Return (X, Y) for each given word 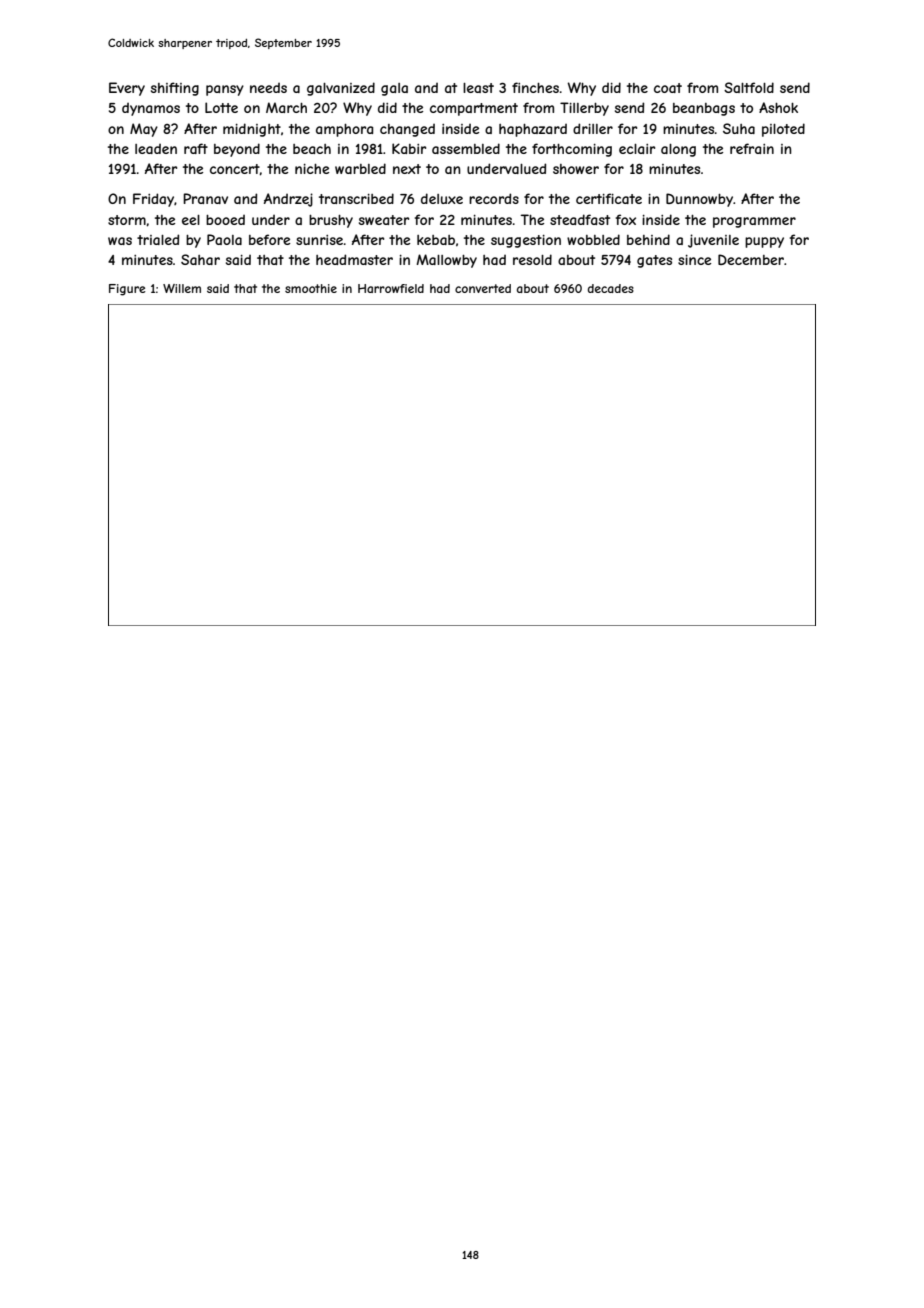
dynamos (151, 109)
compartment (474, 109)
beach (312, 149)
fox (626, 219)
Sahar (200, 259)
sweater (384, 220)
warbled (360, 168)
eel (191, 220)
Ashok (778, 107)
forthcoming (572, 150)
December (751, 259)
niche (312, 169)
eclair (637, 149)
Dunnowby (699, 200)
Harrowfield (391, 288)
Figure (127, 290)
